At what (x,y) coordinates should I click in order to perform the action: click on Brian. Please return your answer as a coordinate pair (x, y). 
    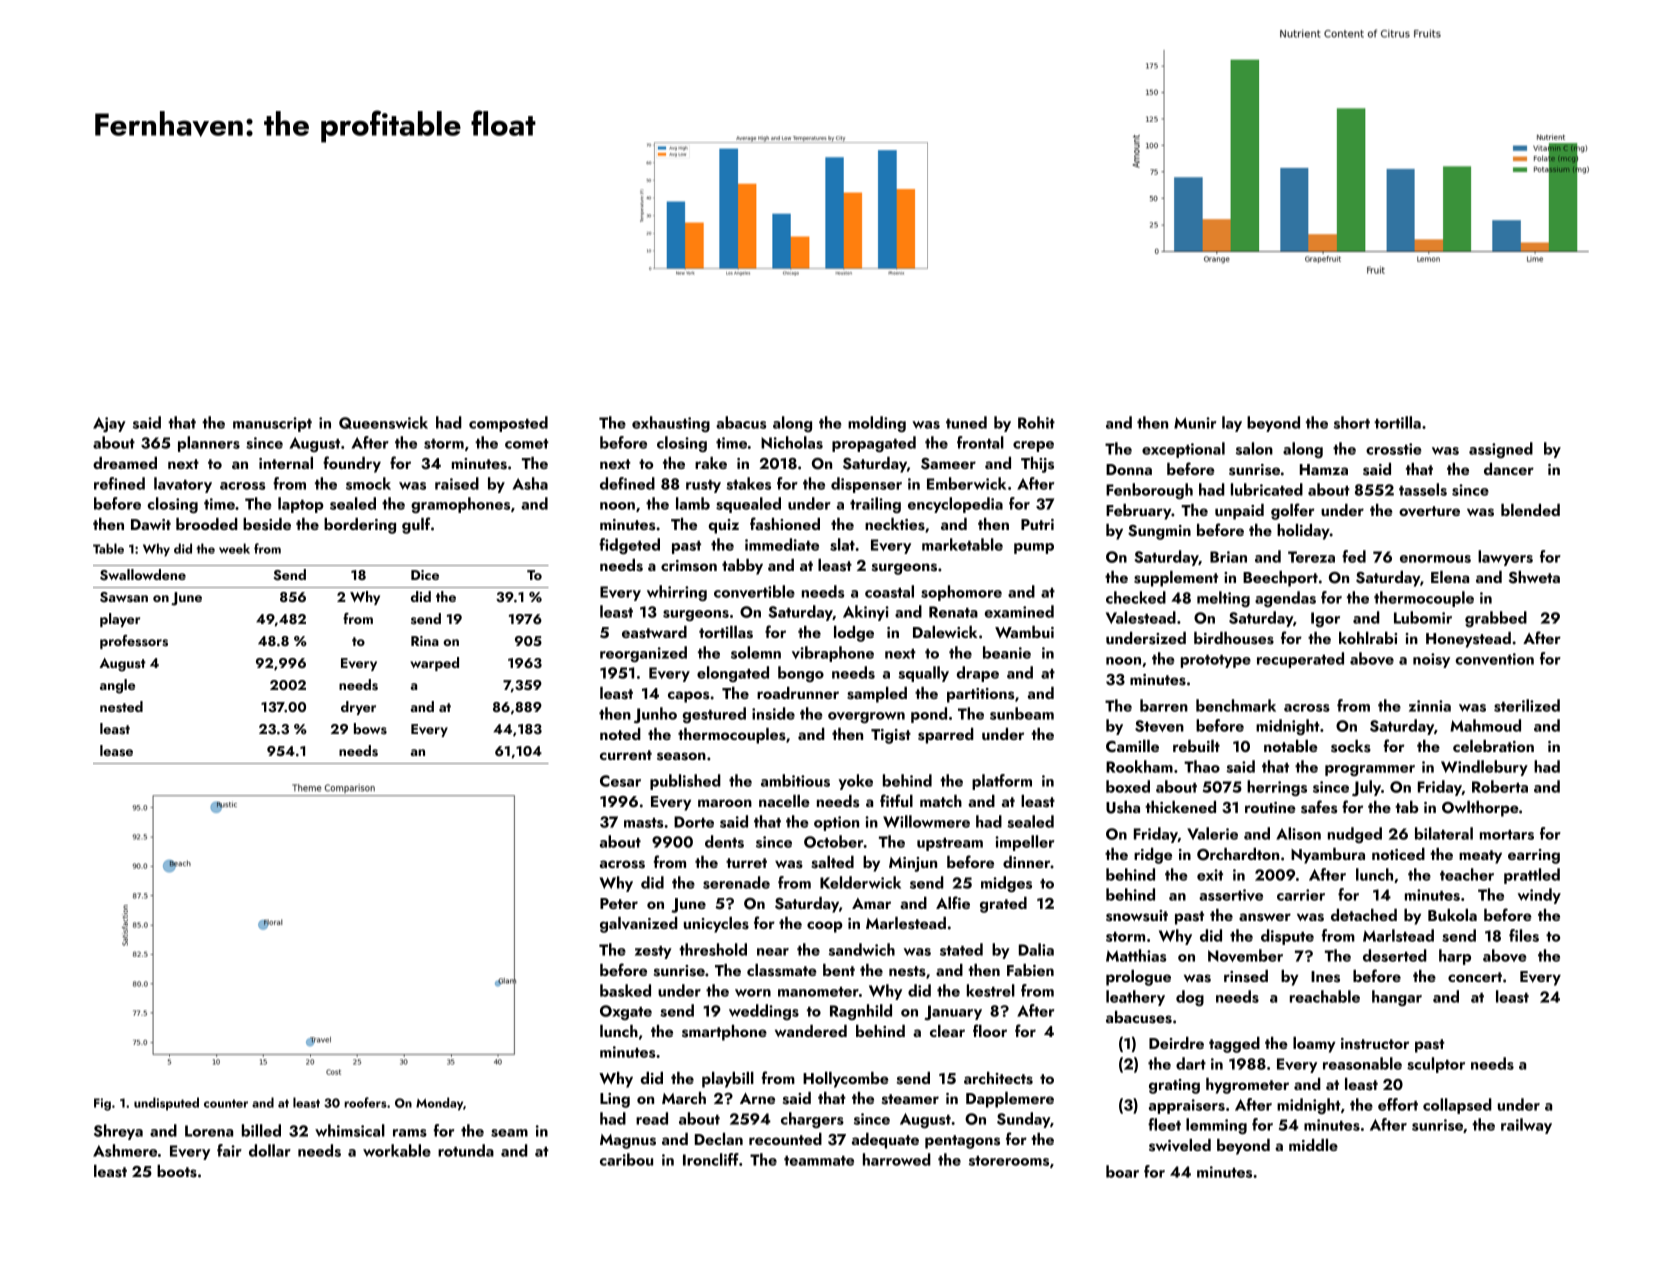
    Looking at the image, I should click on (1228, 557).
